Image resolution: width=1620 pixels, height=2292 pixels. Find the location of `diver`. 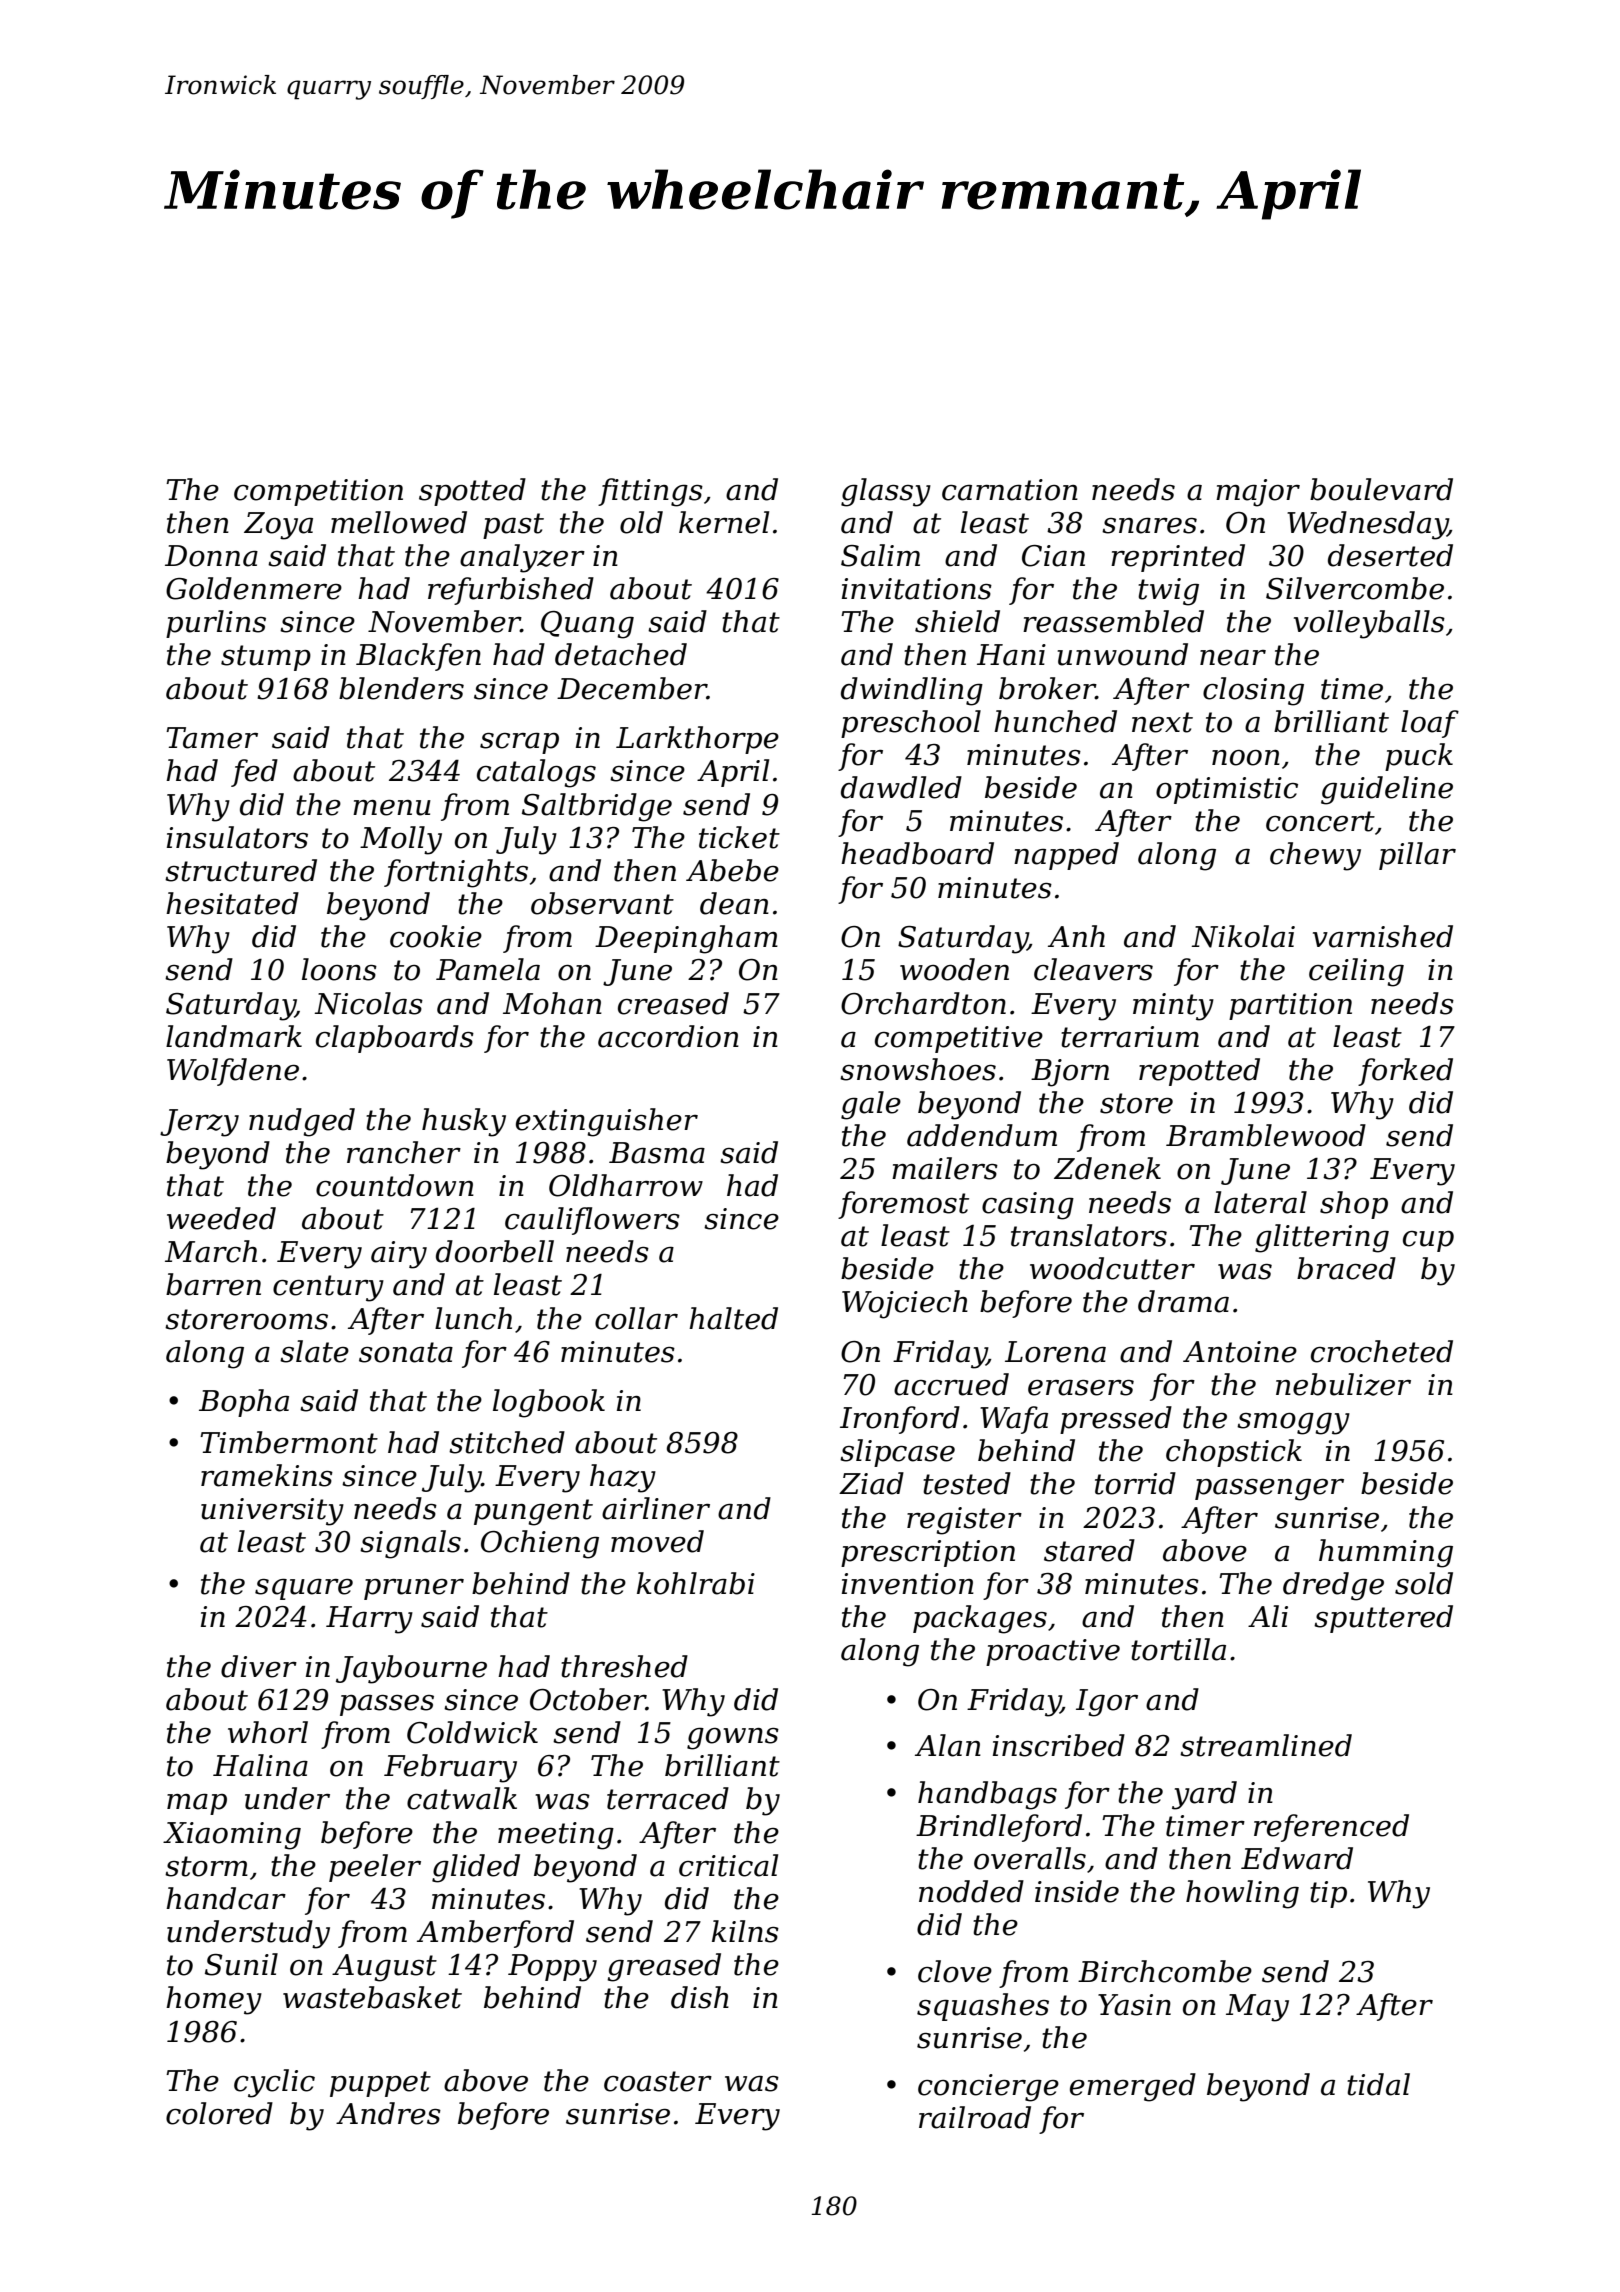

diver is located at coordinates (259, 1666).
